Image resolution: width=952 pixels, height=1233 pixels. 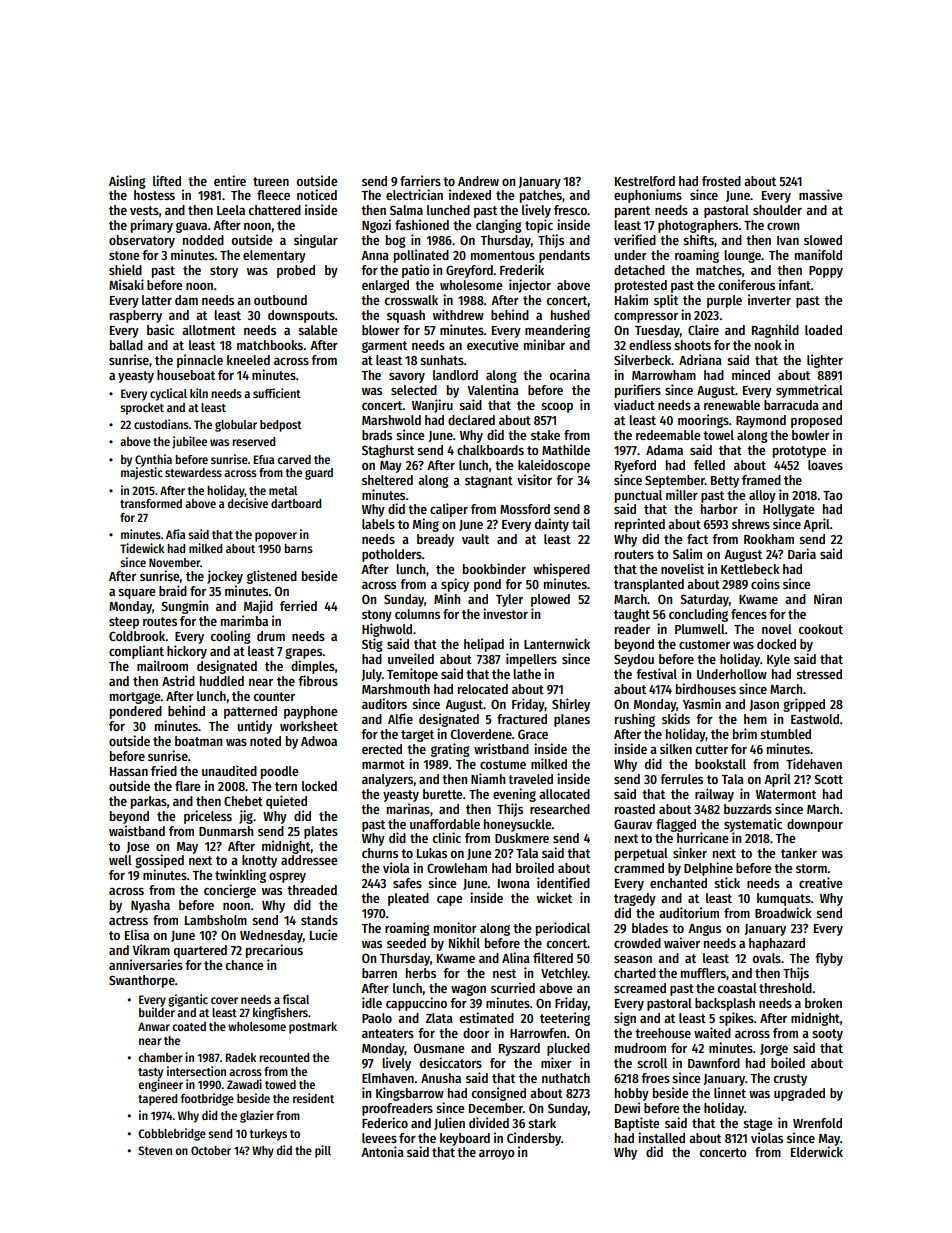 What do you see at coordinates (382, 749) in the image?
I see `erected` at bounding box center [382, 749].
